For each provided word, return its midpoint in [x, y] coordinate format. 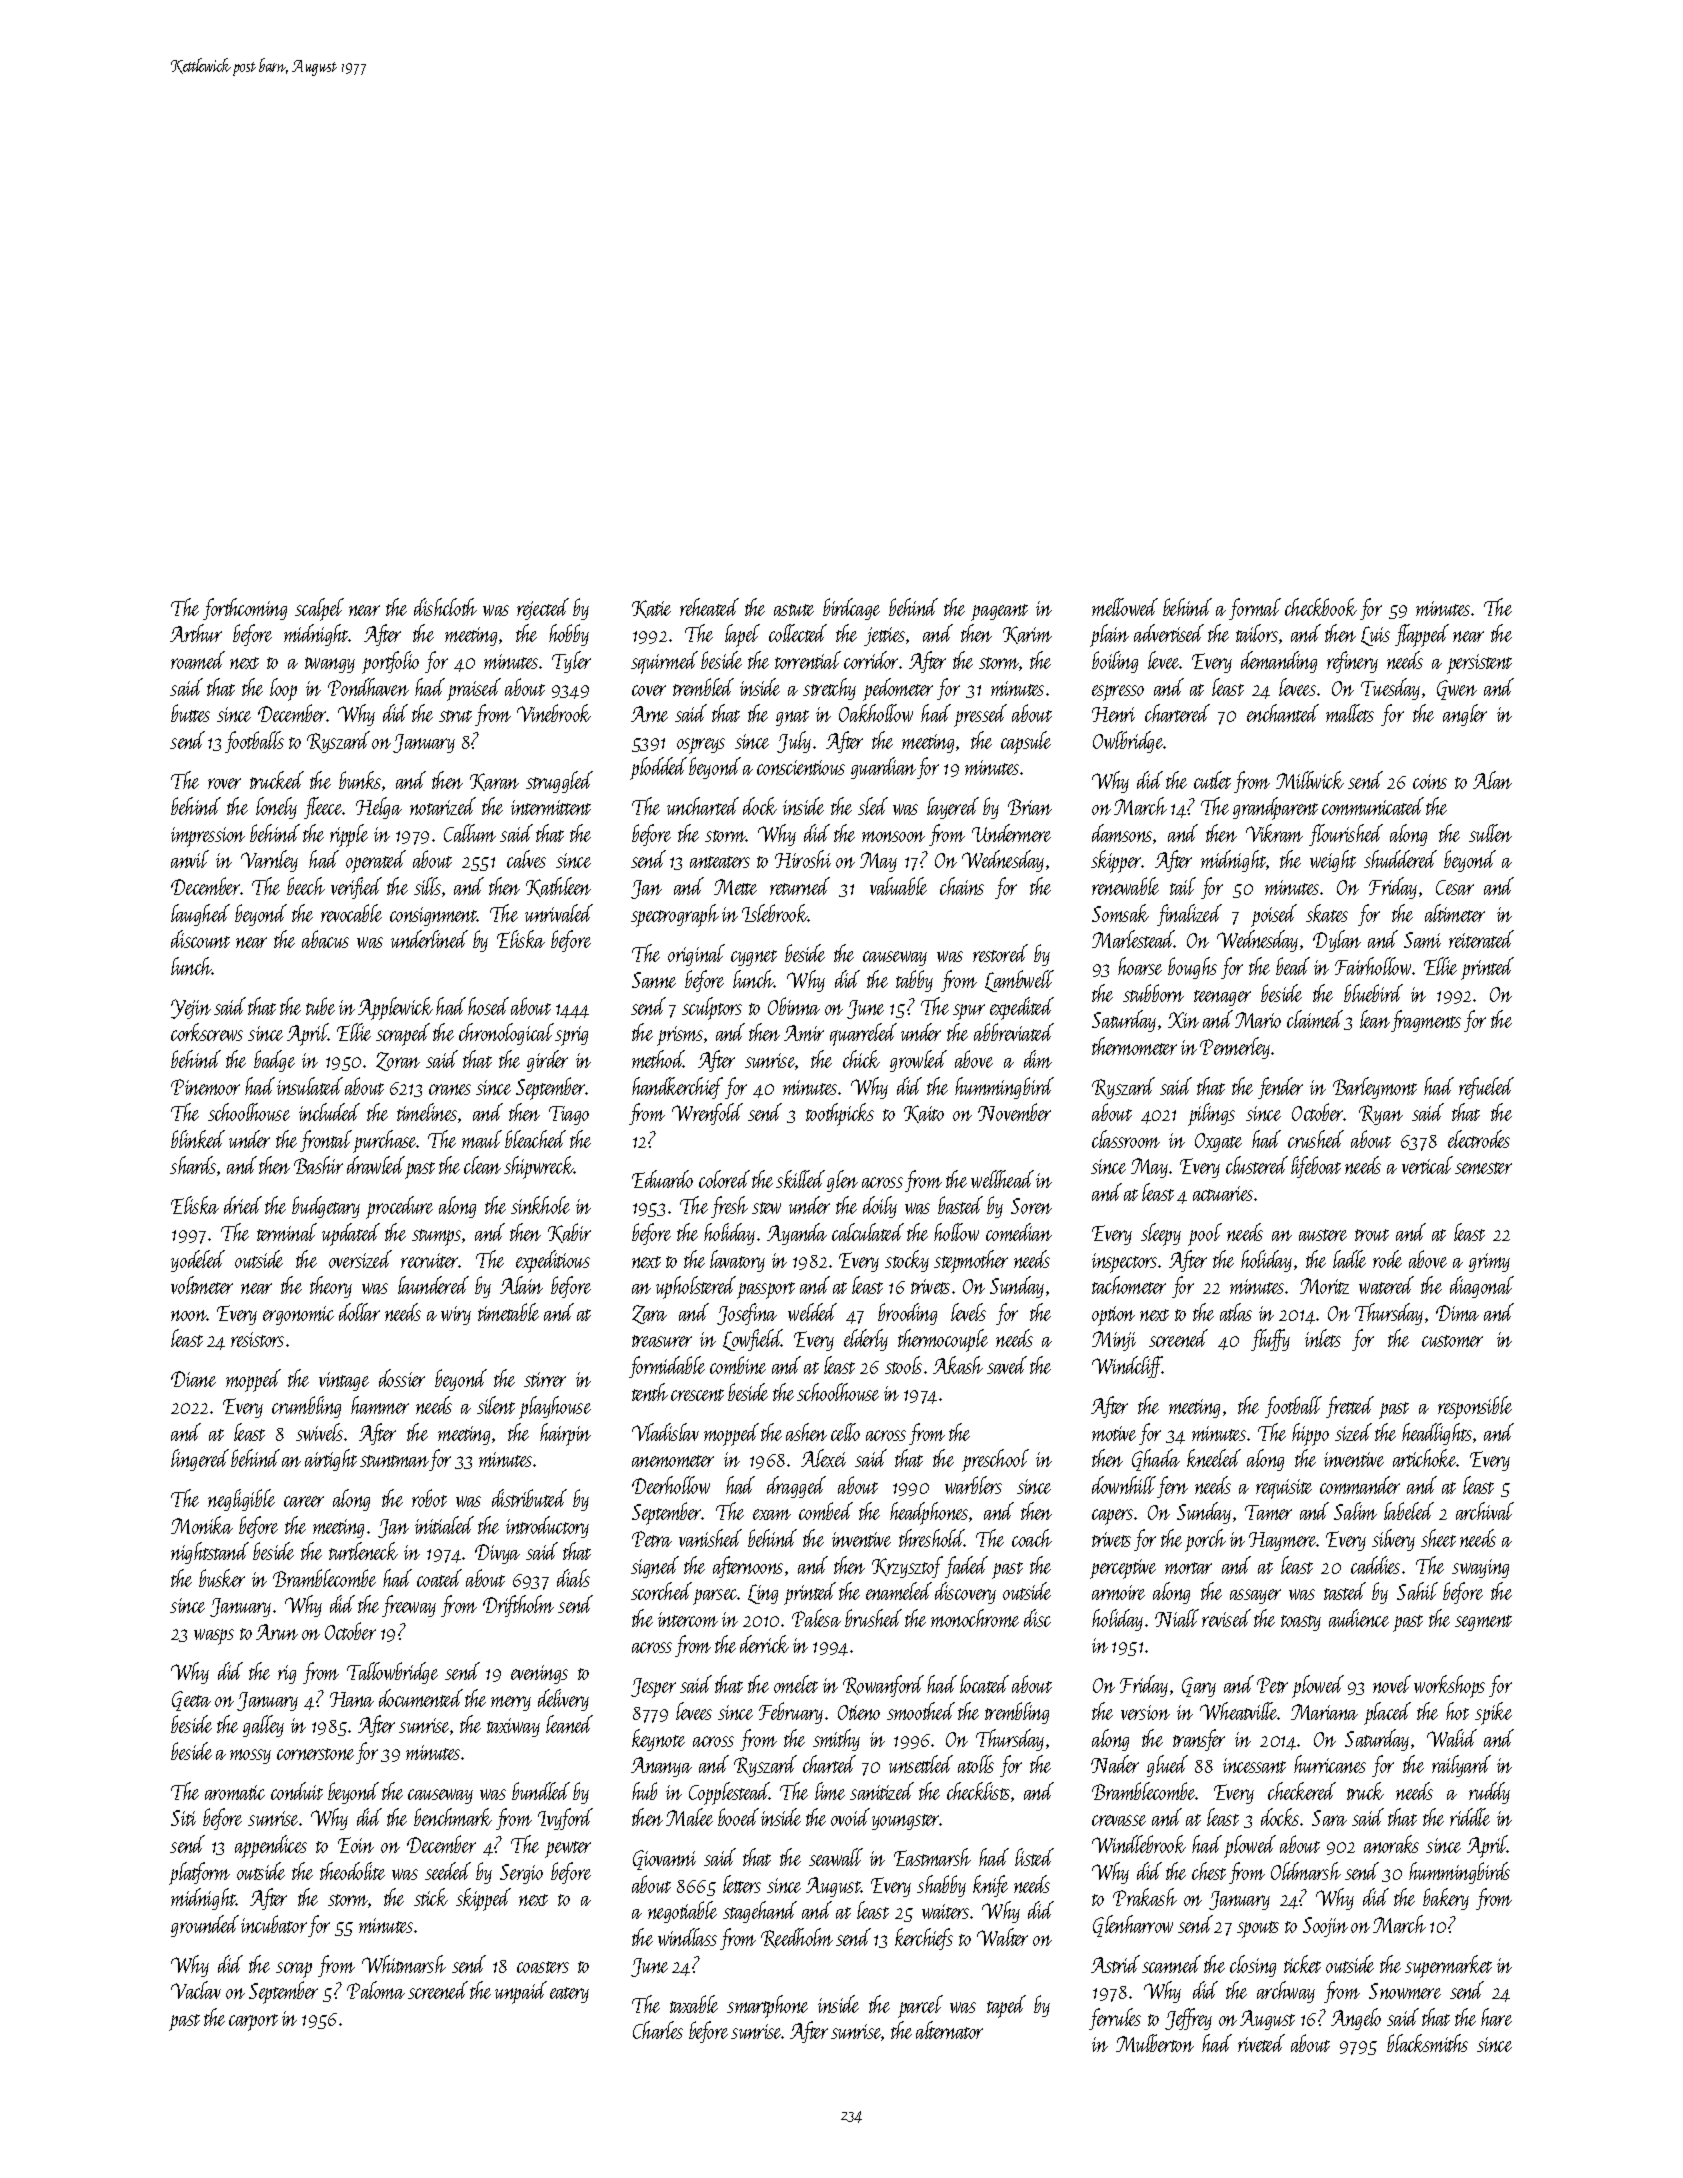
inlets [1323, 1338]
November [1014, 1112]
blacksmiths [1427, 2043]
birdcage [851, 609]
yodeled [198, 1261]
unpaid [521, 1992]
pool [1205, 1234]
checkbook [1321, 607]
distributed [529, 1498]
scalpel [319, 609]
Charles [658, 2030]
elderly [866, 1340]
